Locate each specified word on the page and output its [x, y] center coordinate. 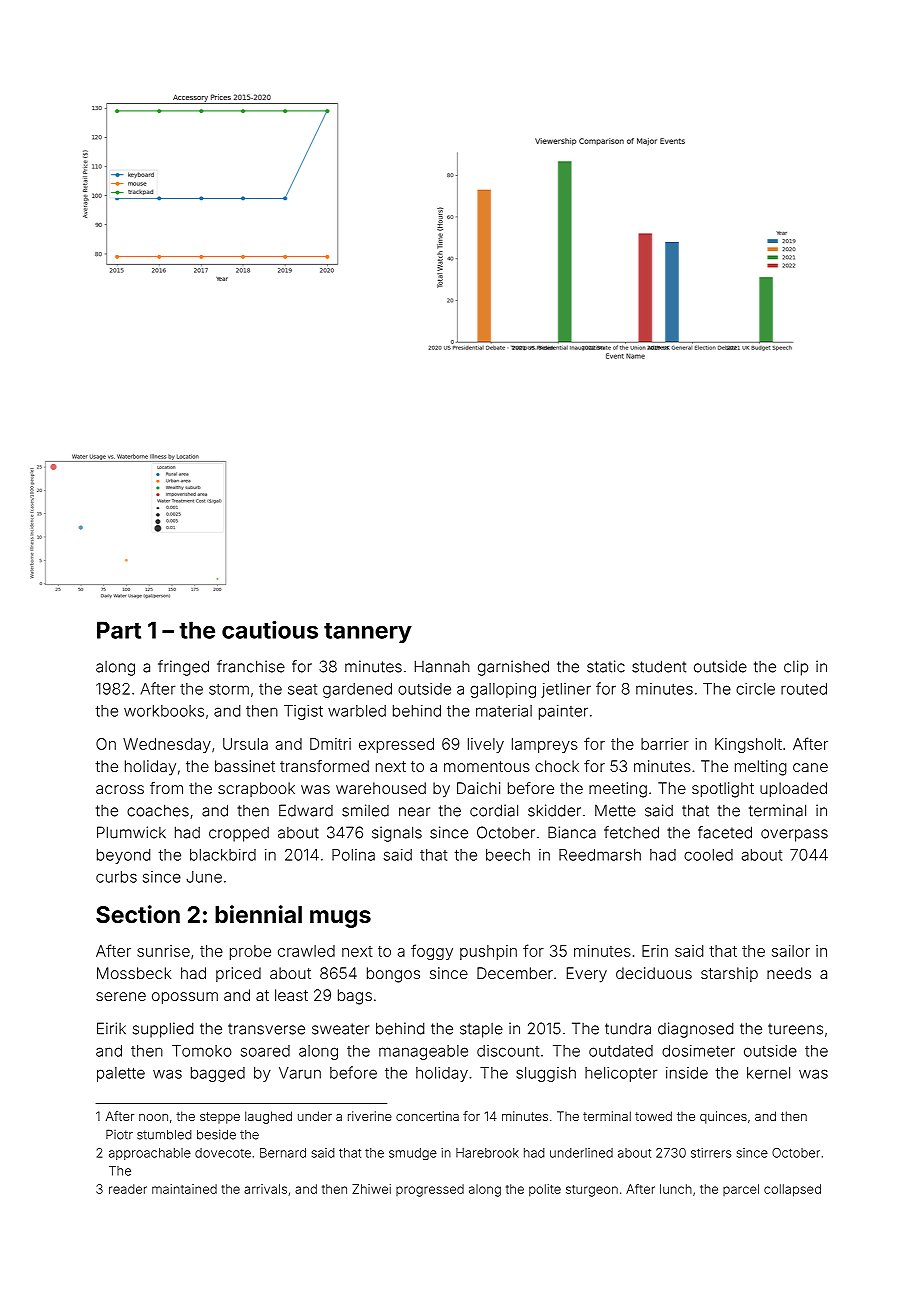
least [291, 995]
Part [119, 630]
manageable [423, 1052]
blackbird [223, 855]
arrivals [265, 1189]
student [659, 666]
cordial [494, 810]
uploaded [793, 789]
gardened [357, 690]
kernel [768, 1073]
